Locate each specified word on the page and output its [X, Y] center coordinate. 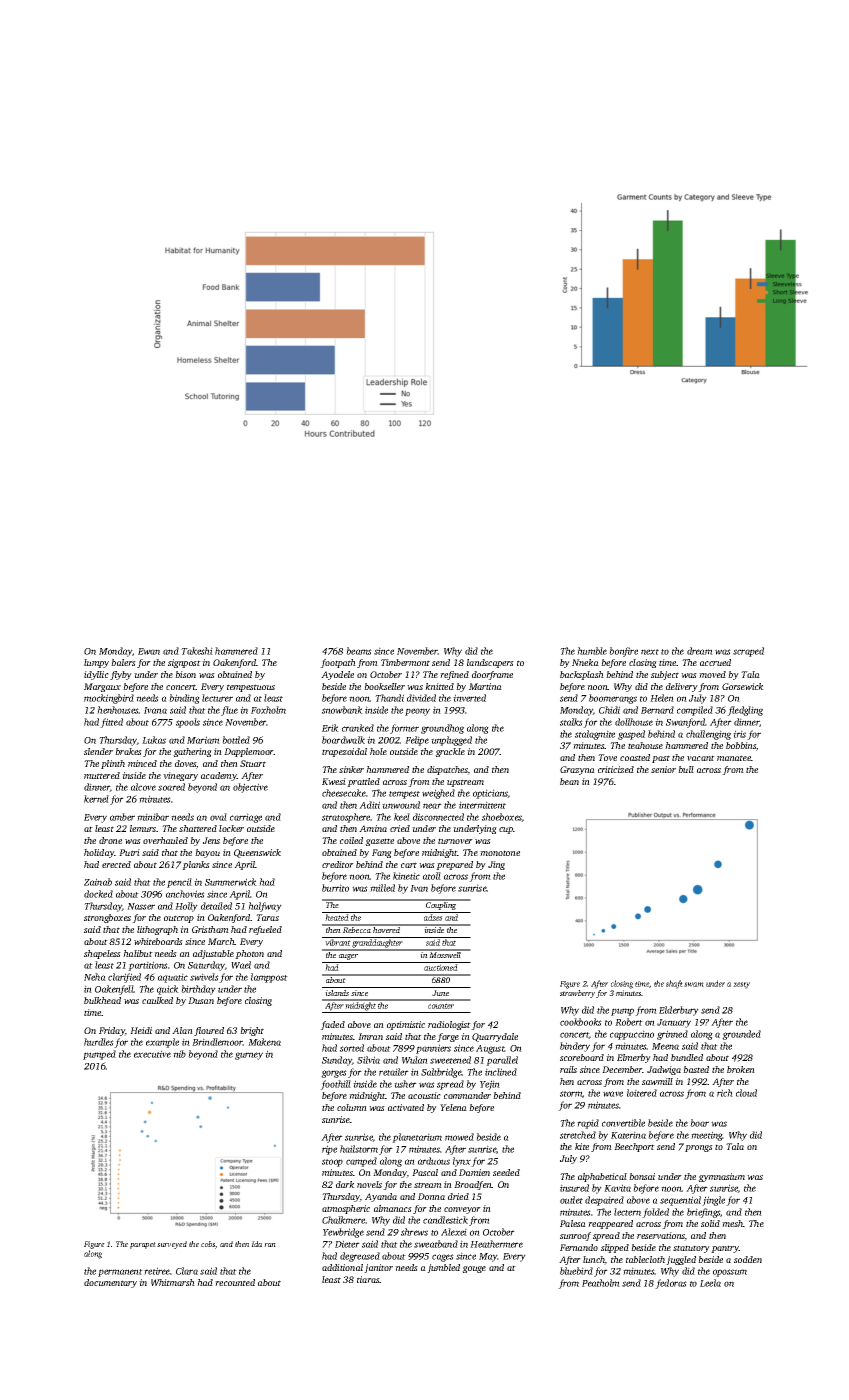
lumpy [96, 663]
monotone [500, 853]
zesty [741, 985]
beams [359, 651]
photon [249, 954]
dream [700, 651]
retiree [157, 1271]
